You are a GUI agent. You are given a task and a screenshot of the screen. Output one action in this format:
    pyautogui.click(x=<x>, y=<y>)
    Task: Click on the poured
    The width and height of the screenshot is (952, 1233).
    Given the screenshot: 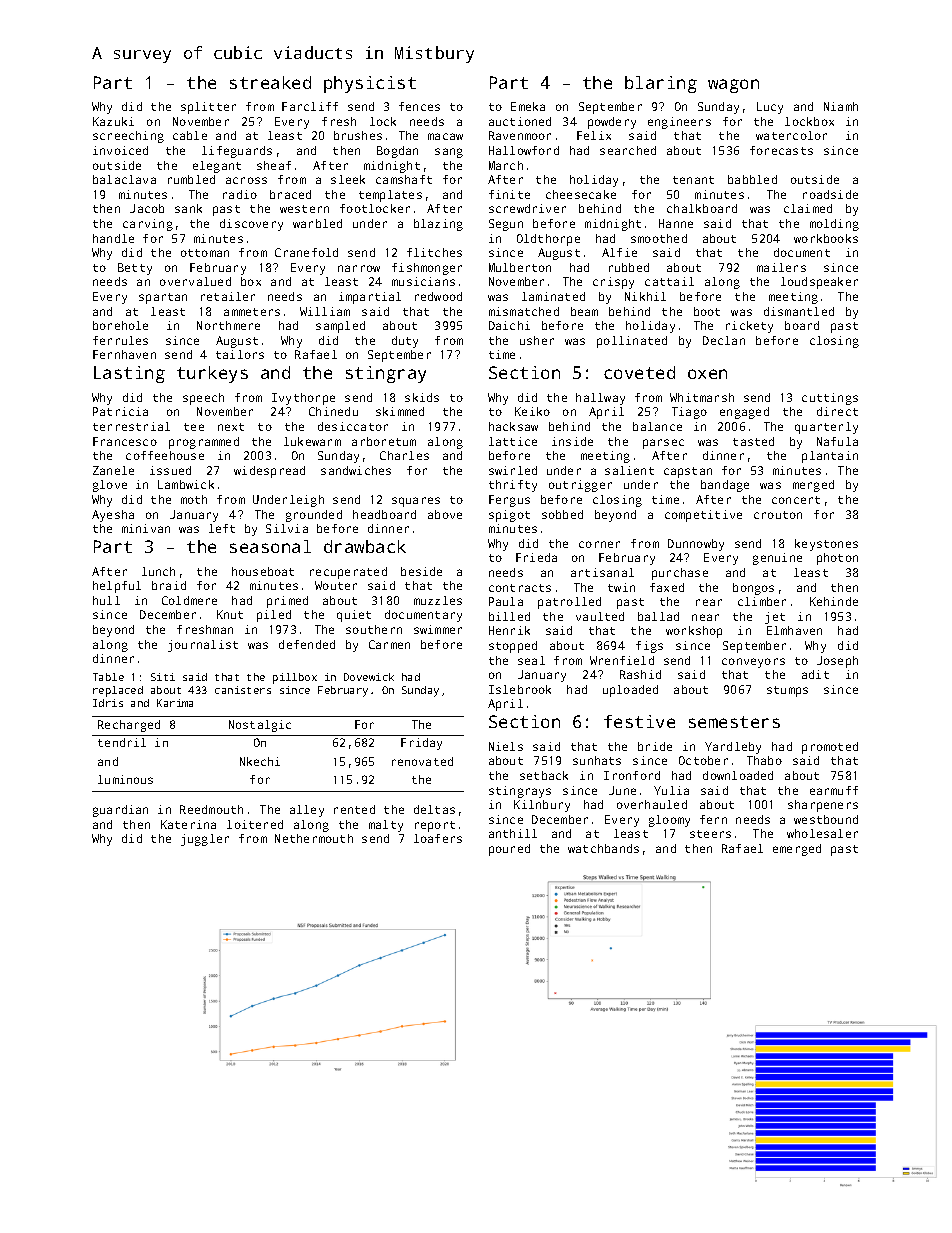 What is the action you would take?
    pyautogui.click(x=509, y=850)
